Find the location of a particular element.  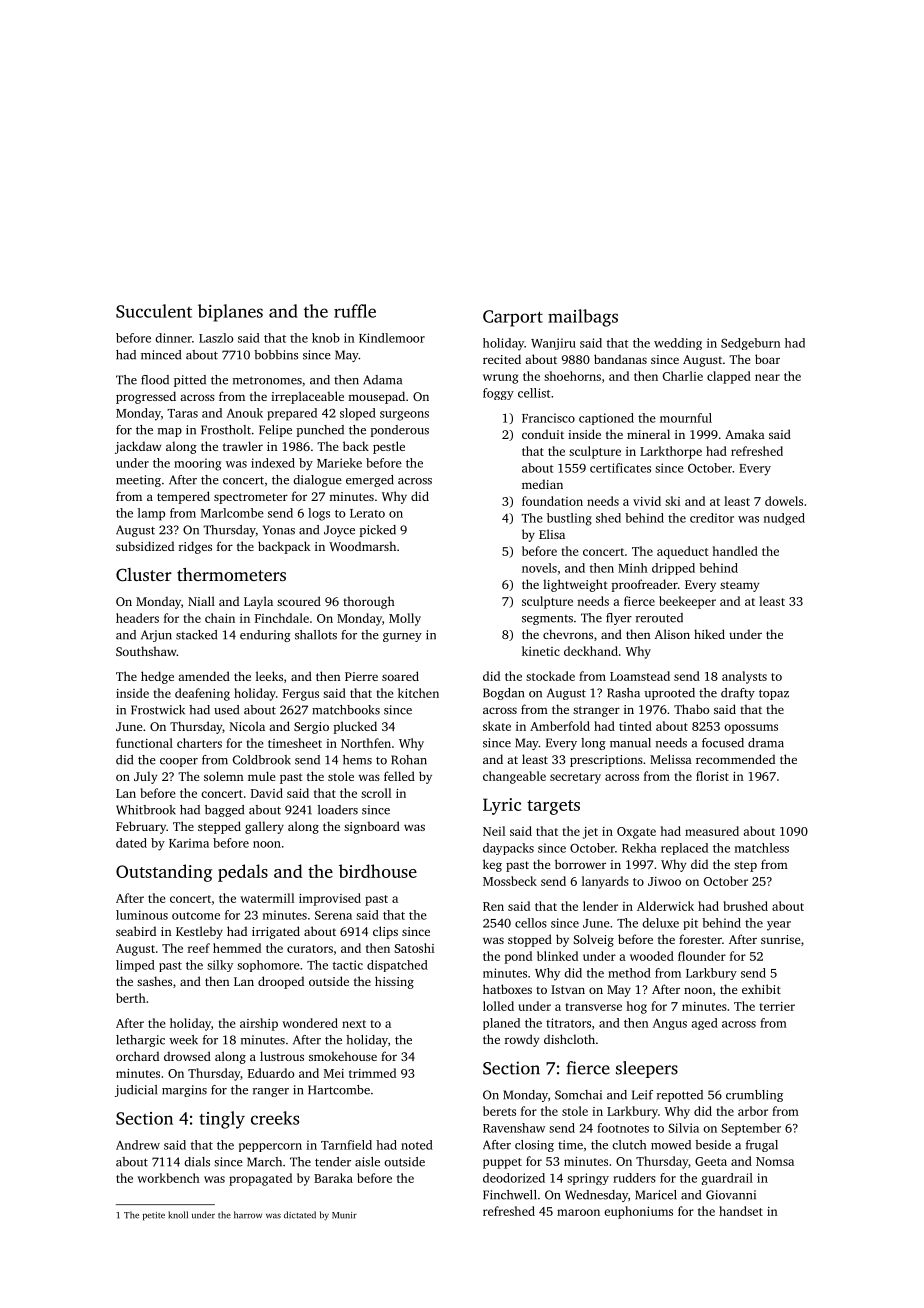

dowels is located at coordinates (784, 501).
